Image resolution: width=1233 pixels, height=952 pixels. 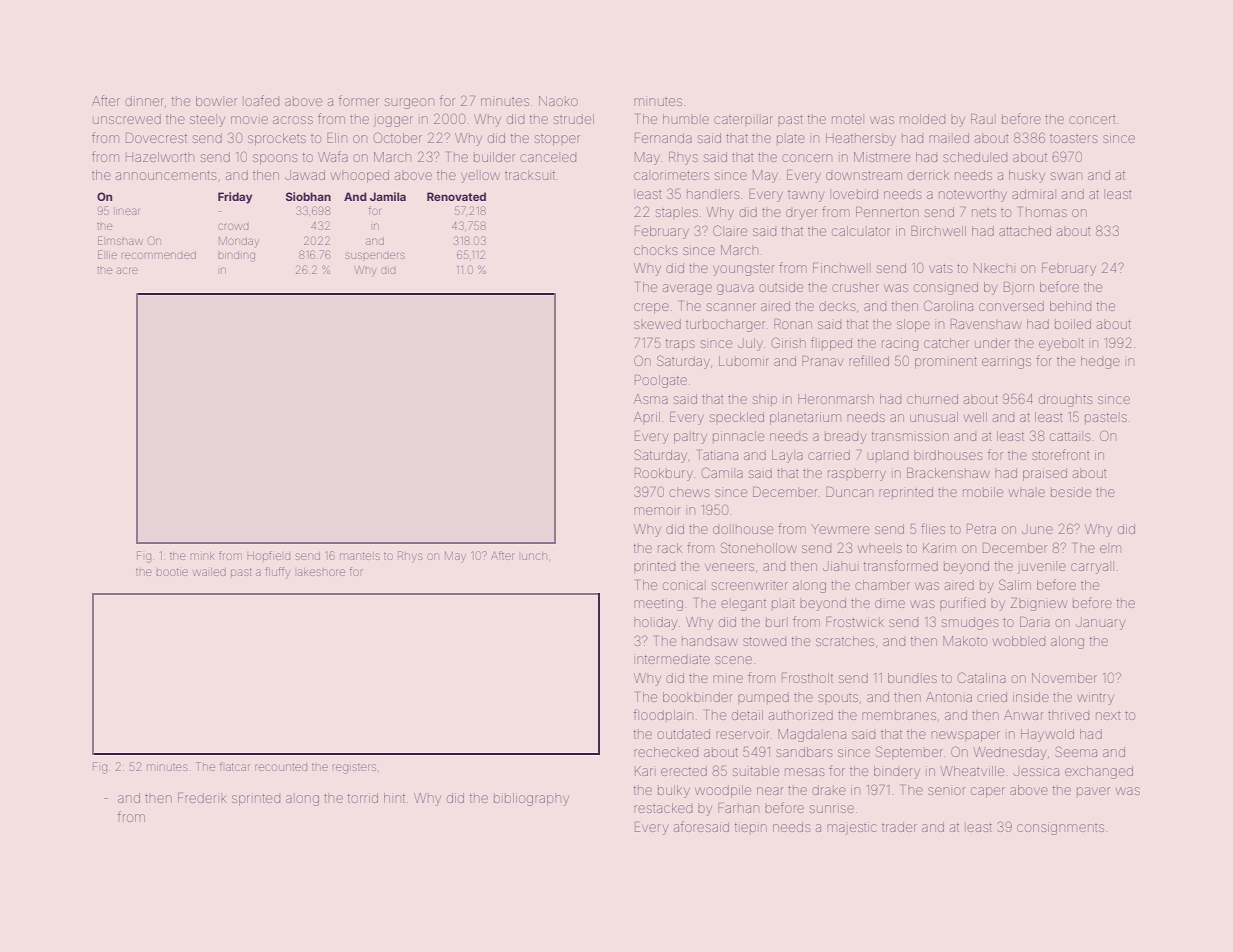 What do you see at coordinates (321, 572) in the screenshot?
I see `lakeshore` at bounding box center [321, 572].
